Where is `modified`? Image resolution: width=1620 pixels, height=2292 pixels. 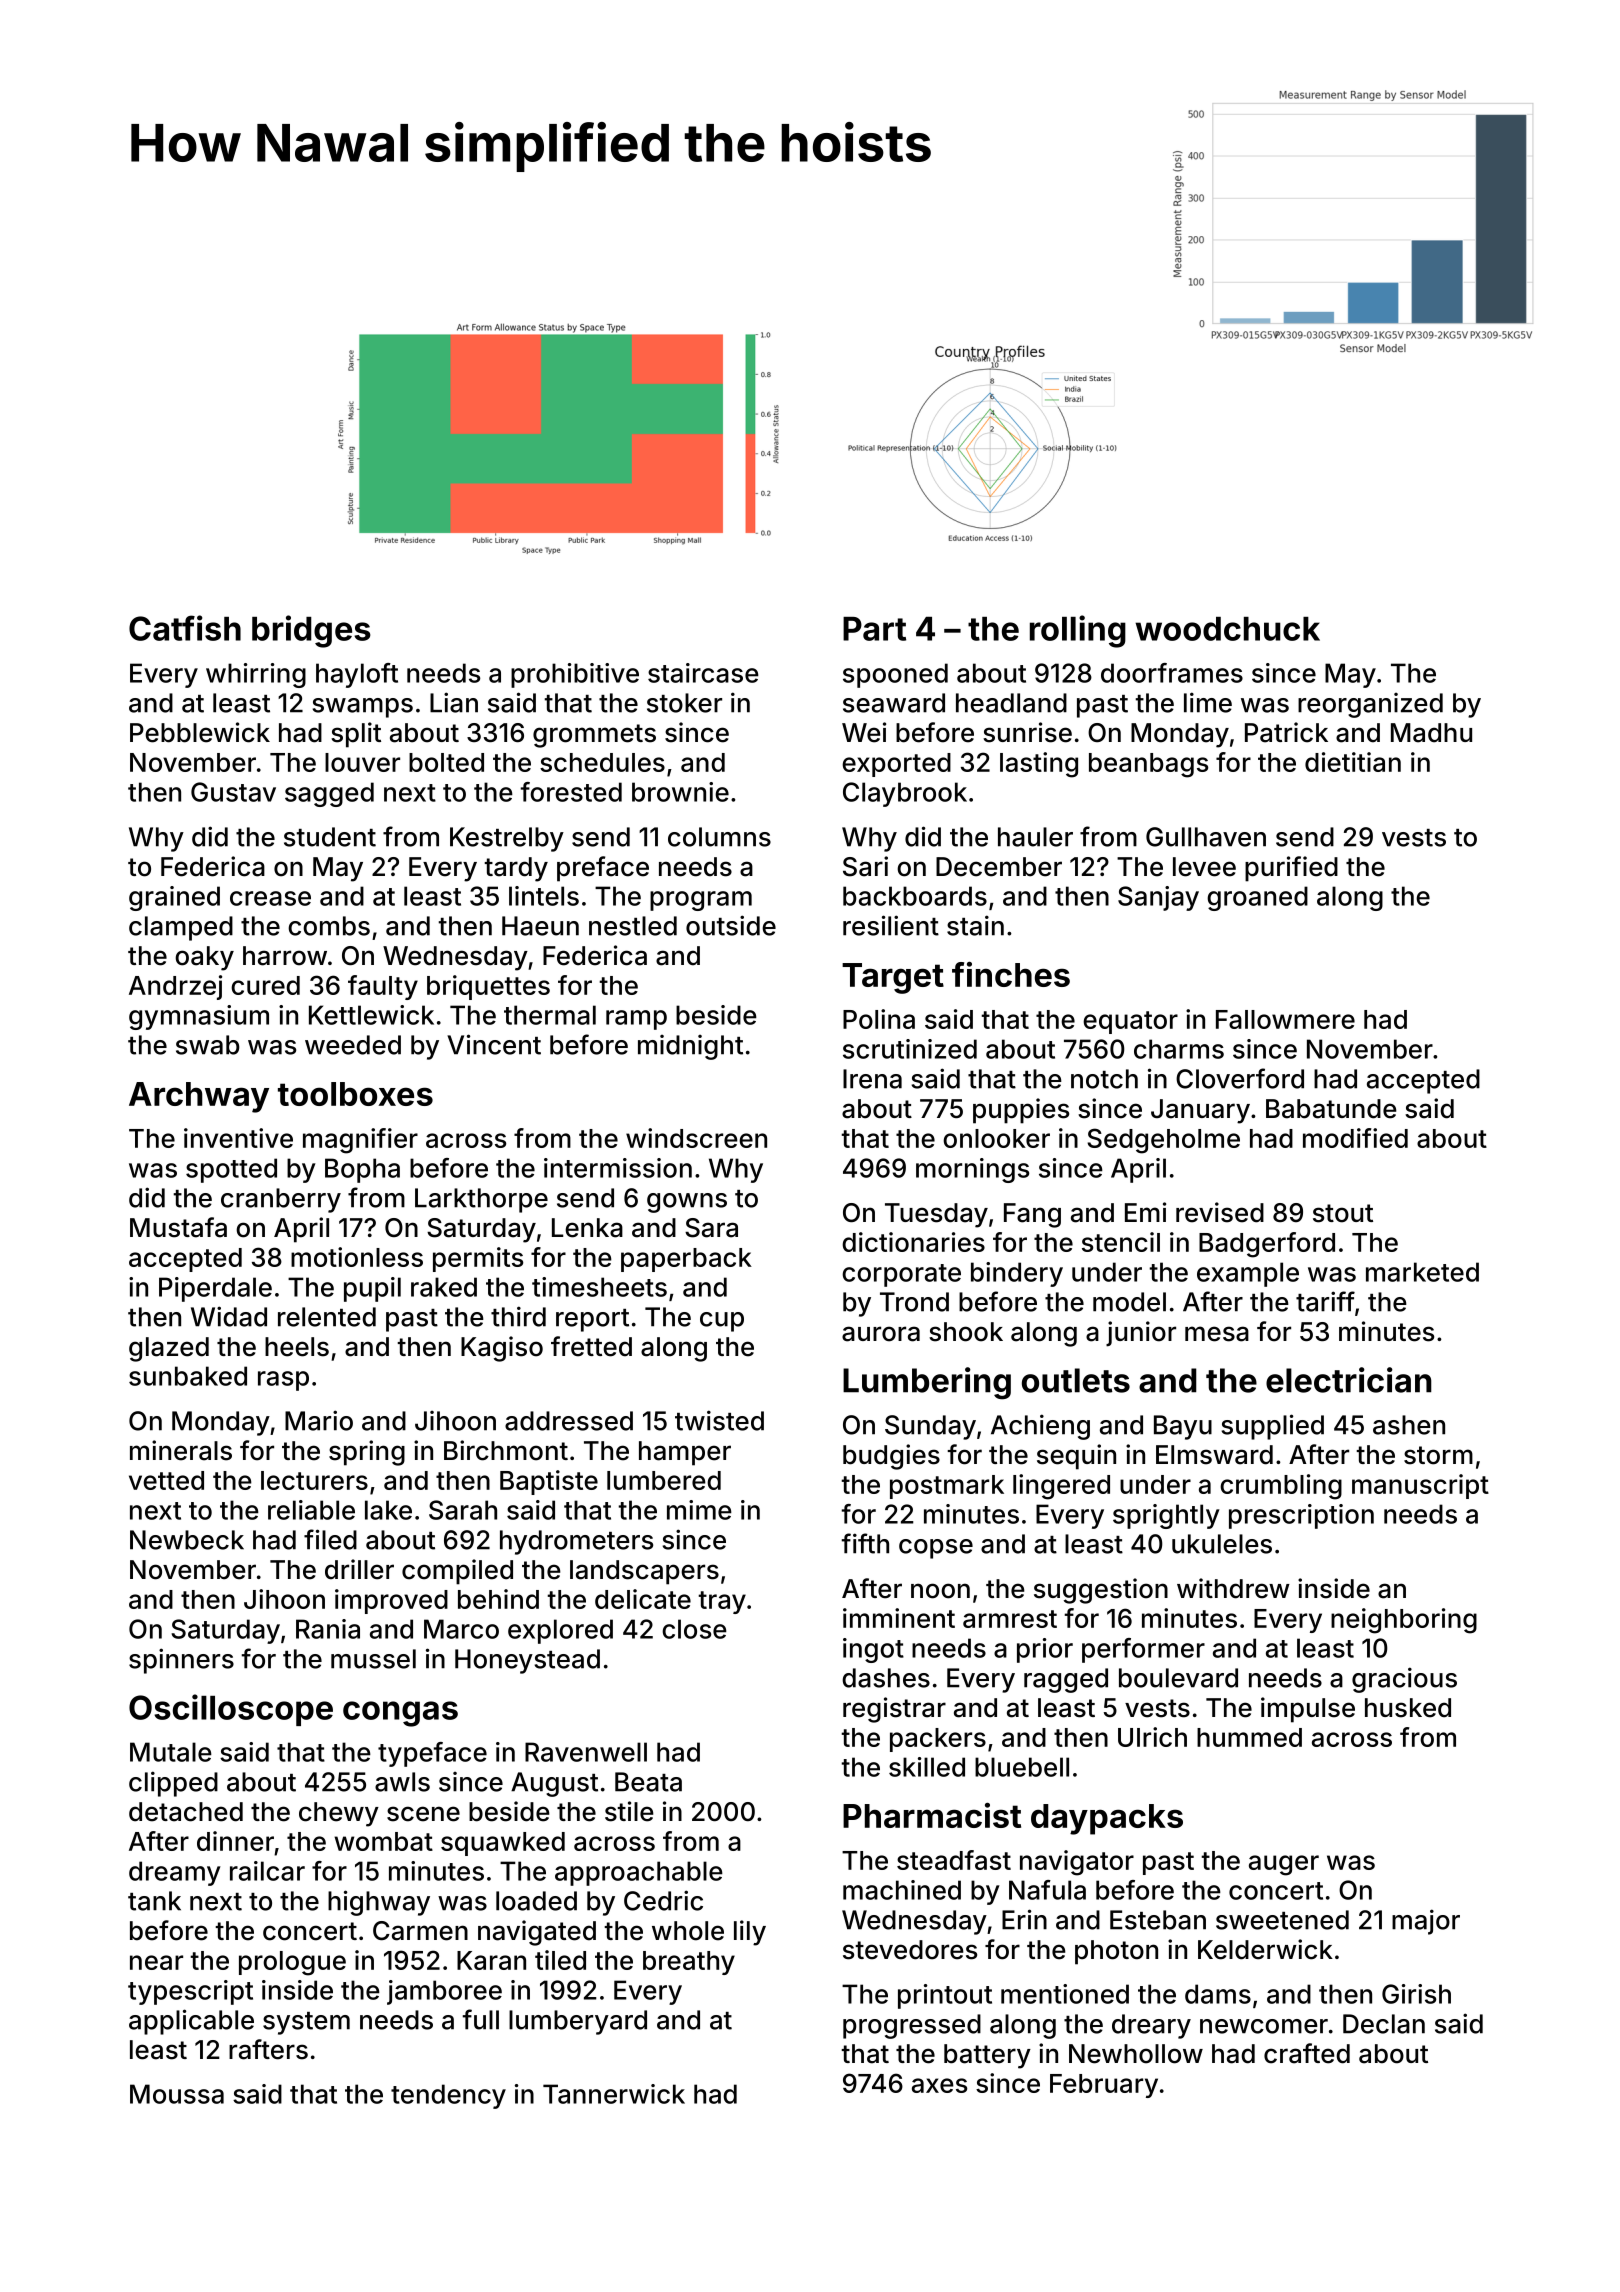
modified is located at coordinates (1355, 1138).
